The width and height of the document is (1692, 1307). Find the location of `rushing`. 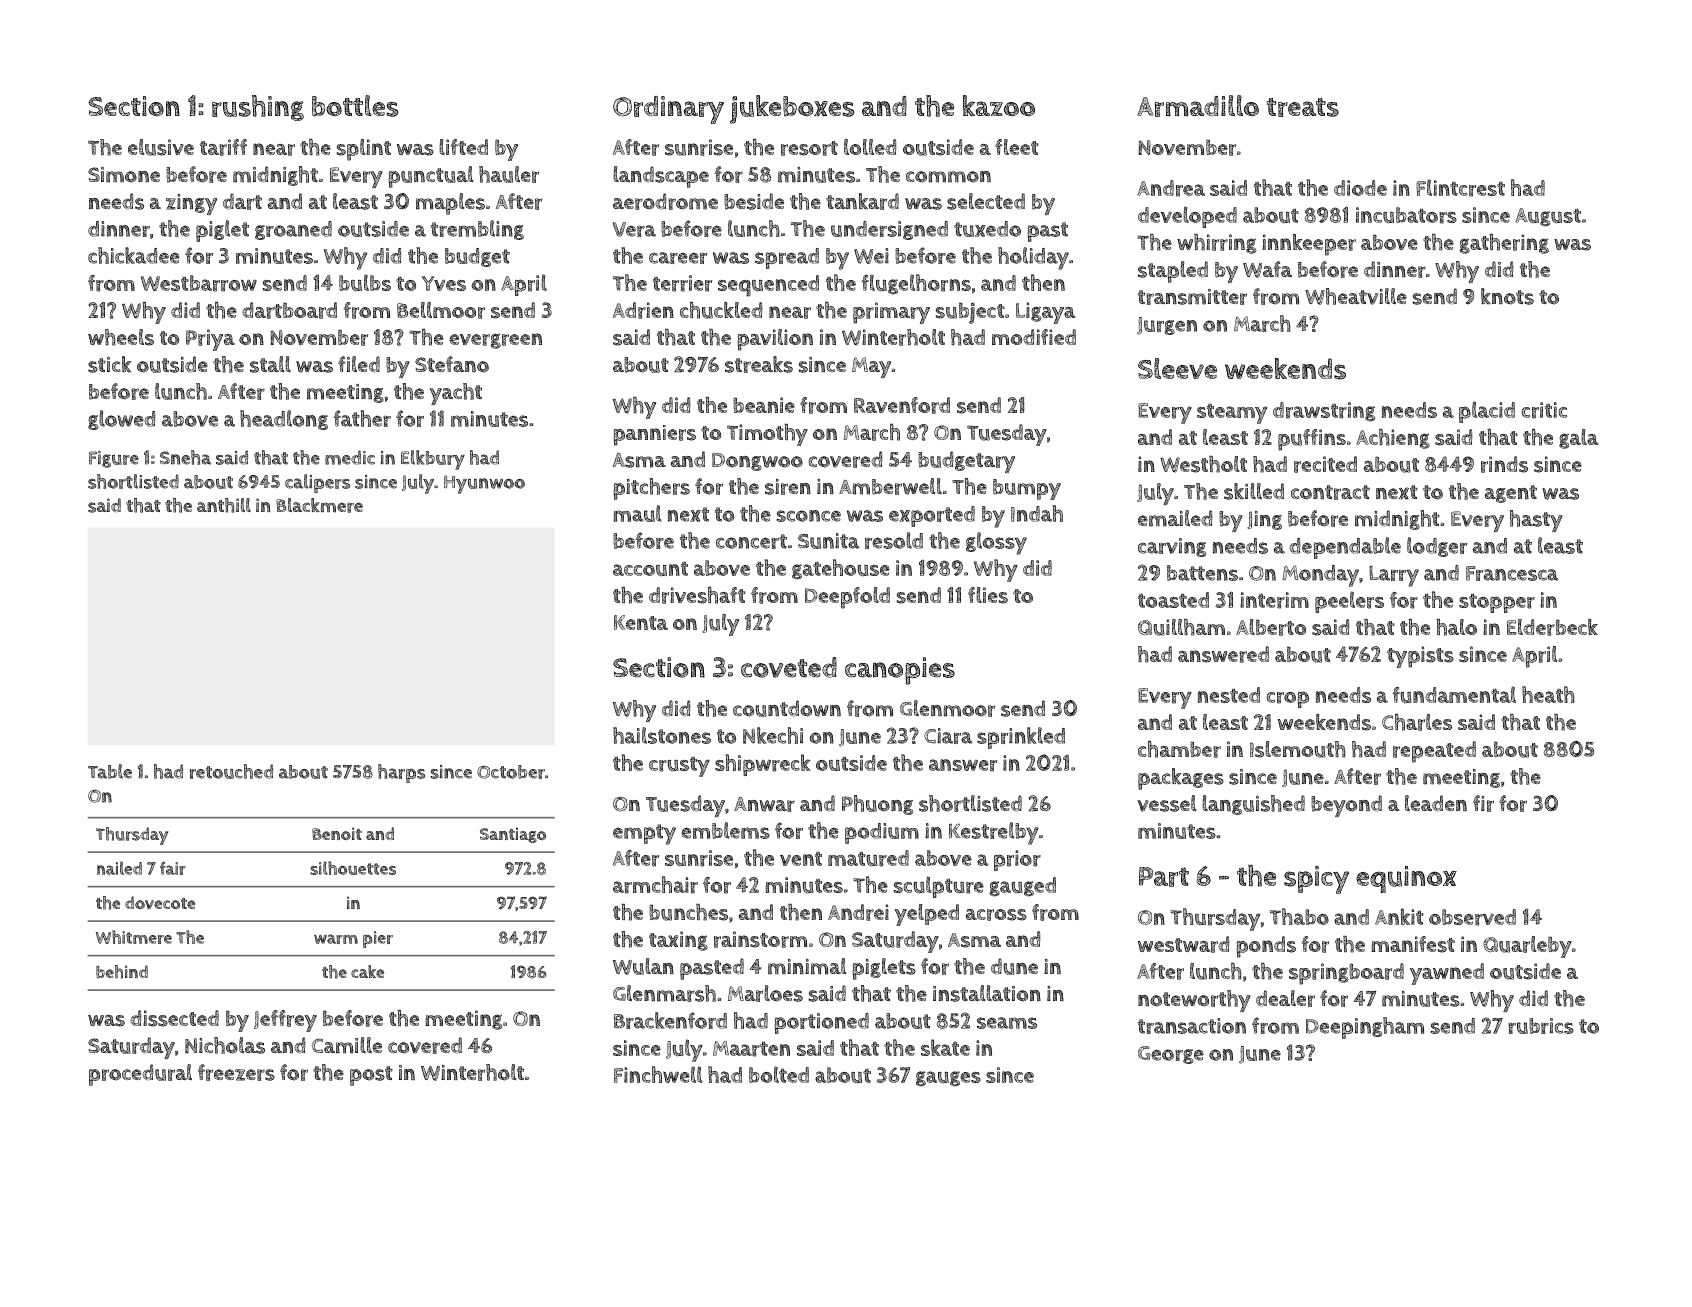

rushing is located at coordinates (258, 108).
